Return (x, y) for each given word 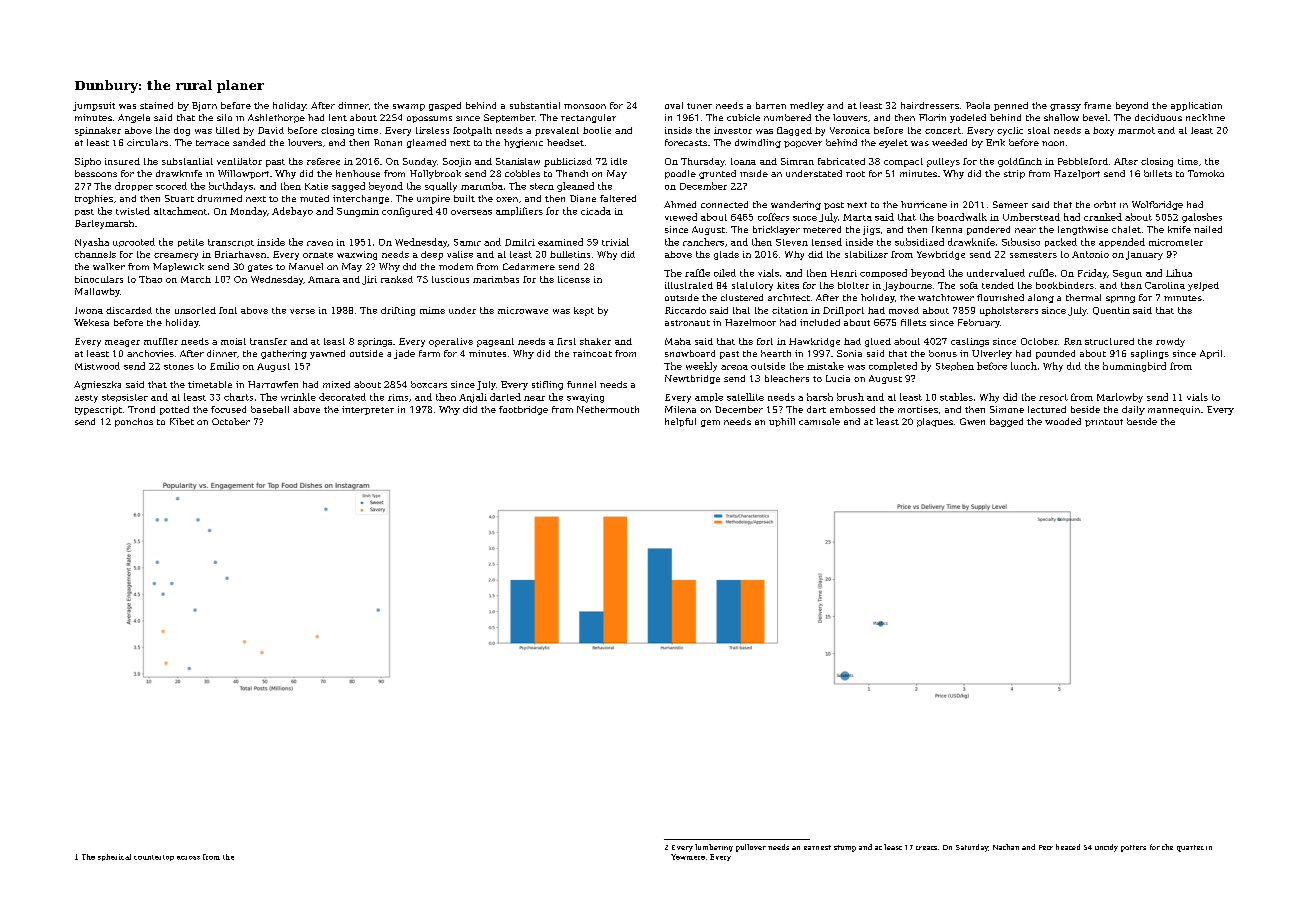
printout (1104, 423)
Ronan (388, 142)
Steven (792, 242)
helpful (680, 422)
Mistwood (97, 366)
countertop (154, 858)
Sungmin (358, 212)
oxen (507, 199)
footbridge (523, 410)
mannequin (1174, 410)
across (188, 858)
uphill (782, 422)
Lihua (1179, 273)
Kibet (182, 421)
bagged (1006, 422)
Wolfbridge (1157, 205)
